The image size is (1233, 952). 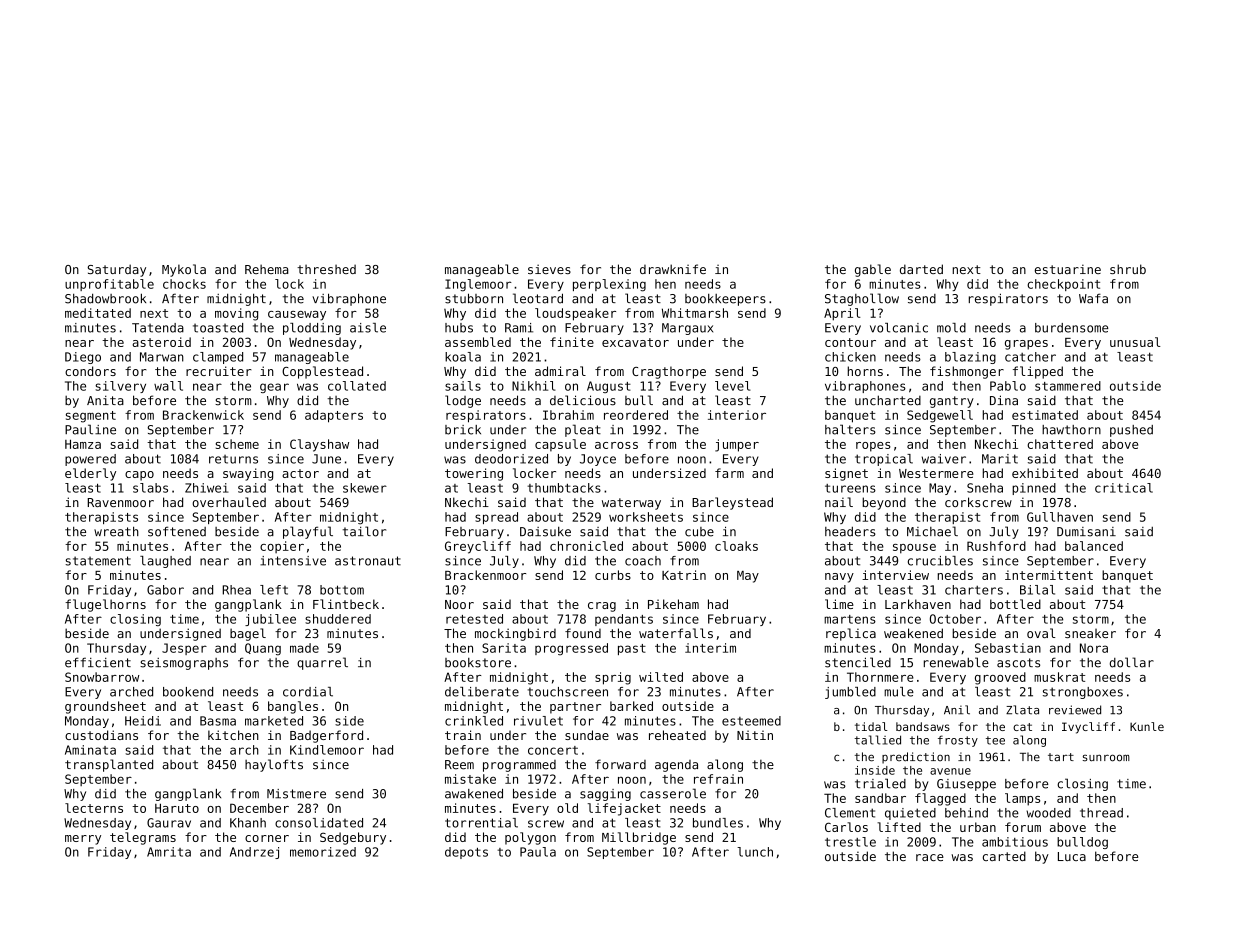 What do you see at coordinates (254, 853) in the page?
I see `Andrzej` at bounding box center [254, 853].
